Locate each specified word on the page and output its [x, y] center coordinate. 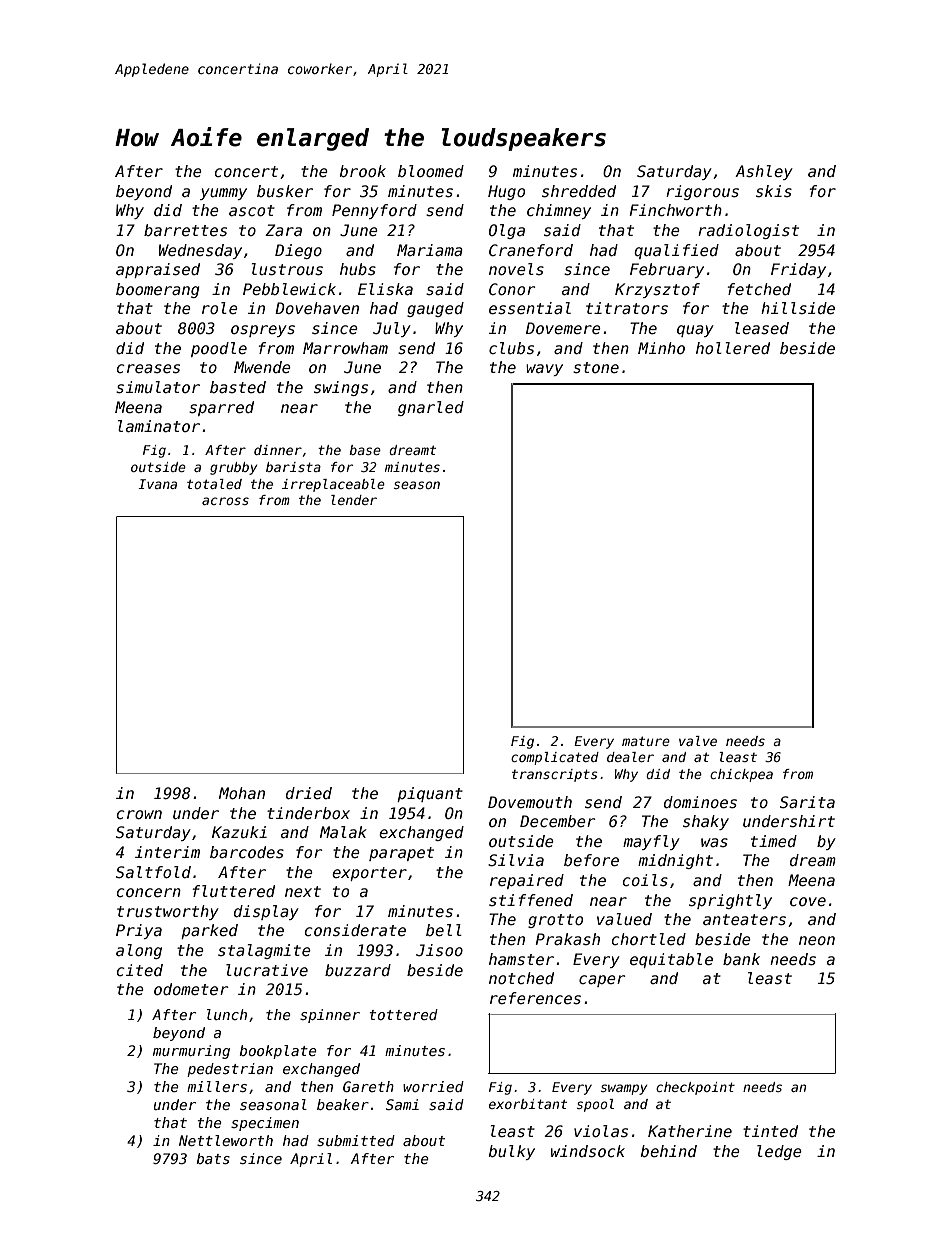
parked [209, 931]
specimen [265, 1124]
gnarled [431, 408]
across [225, 501]
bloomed [431, 171]
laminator [159, 426]
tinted [770, 1131]
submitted [356, 1140]
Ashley [764, 172]
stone [596, 368]
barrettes [185, 230]
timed [774, 841]
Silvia [516, 860]
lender [354, 500]
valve [698, 741]
